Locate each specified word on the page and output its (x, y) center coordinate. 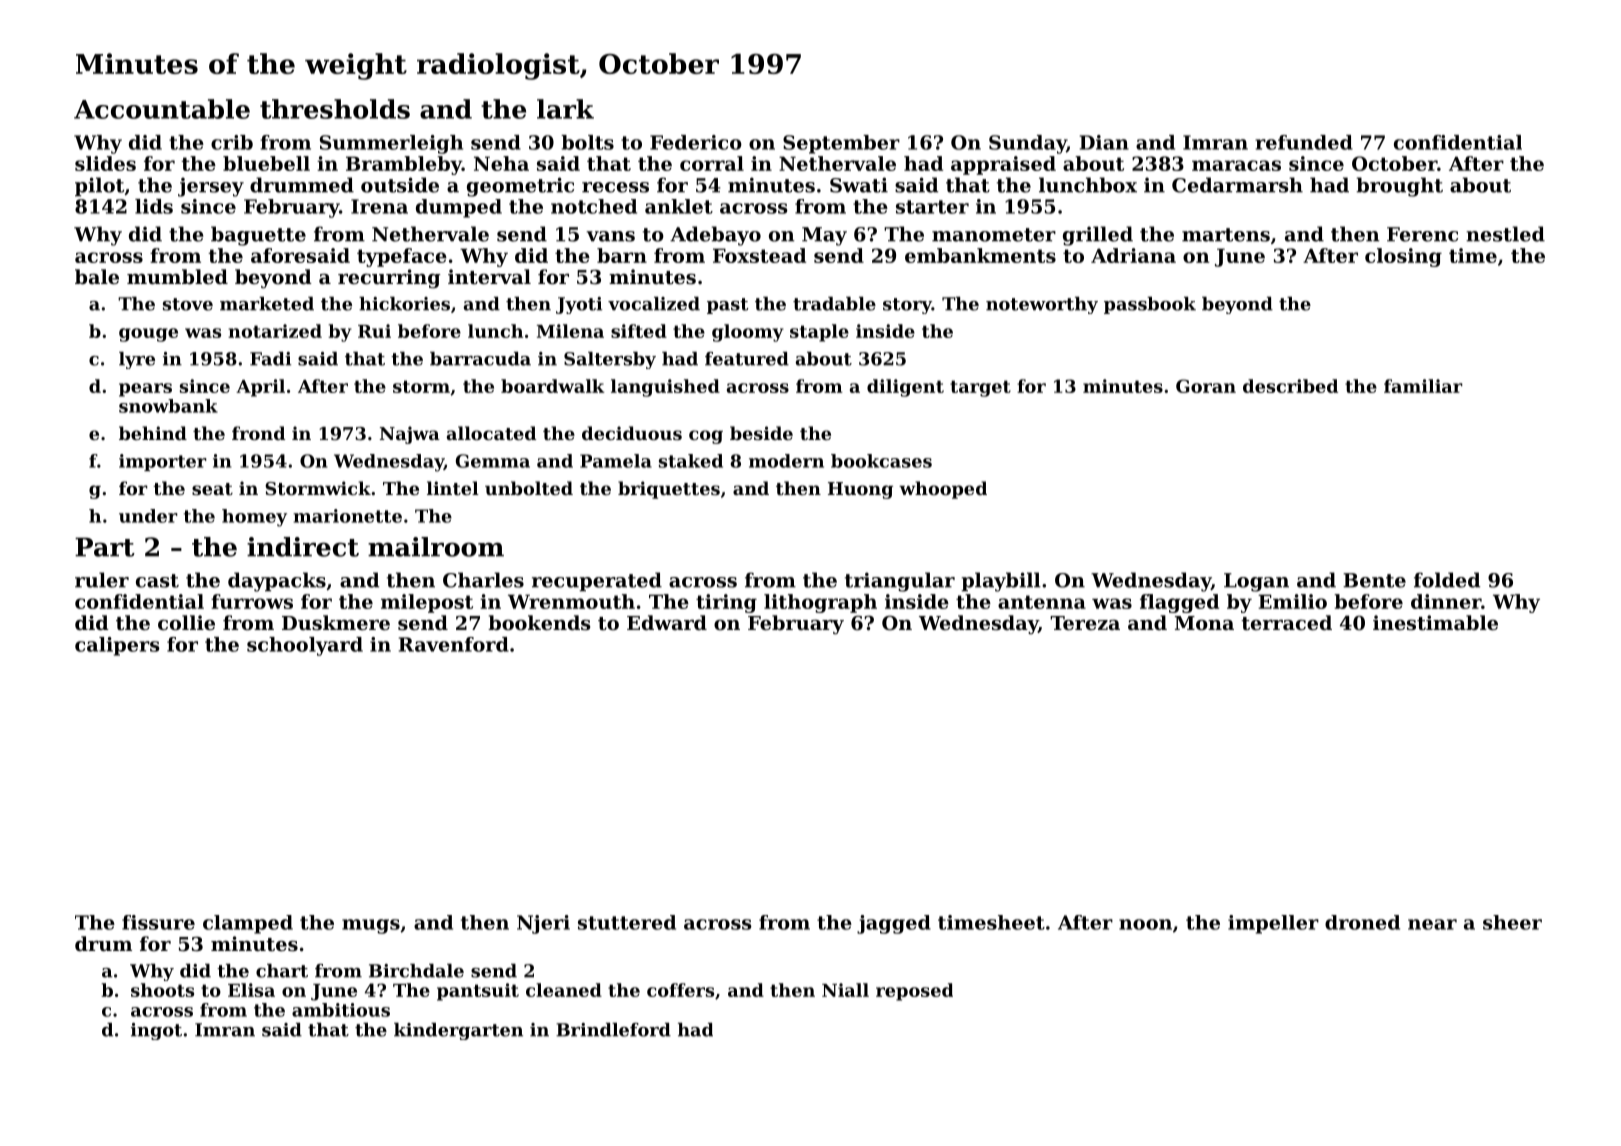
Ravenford (454, 644)
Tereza (1085, 623)
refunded (1304, 142)
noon (1145, 924)
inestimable (1435, 623)
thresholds (335, 109)
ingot (156, 1031)
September (841, 144)
